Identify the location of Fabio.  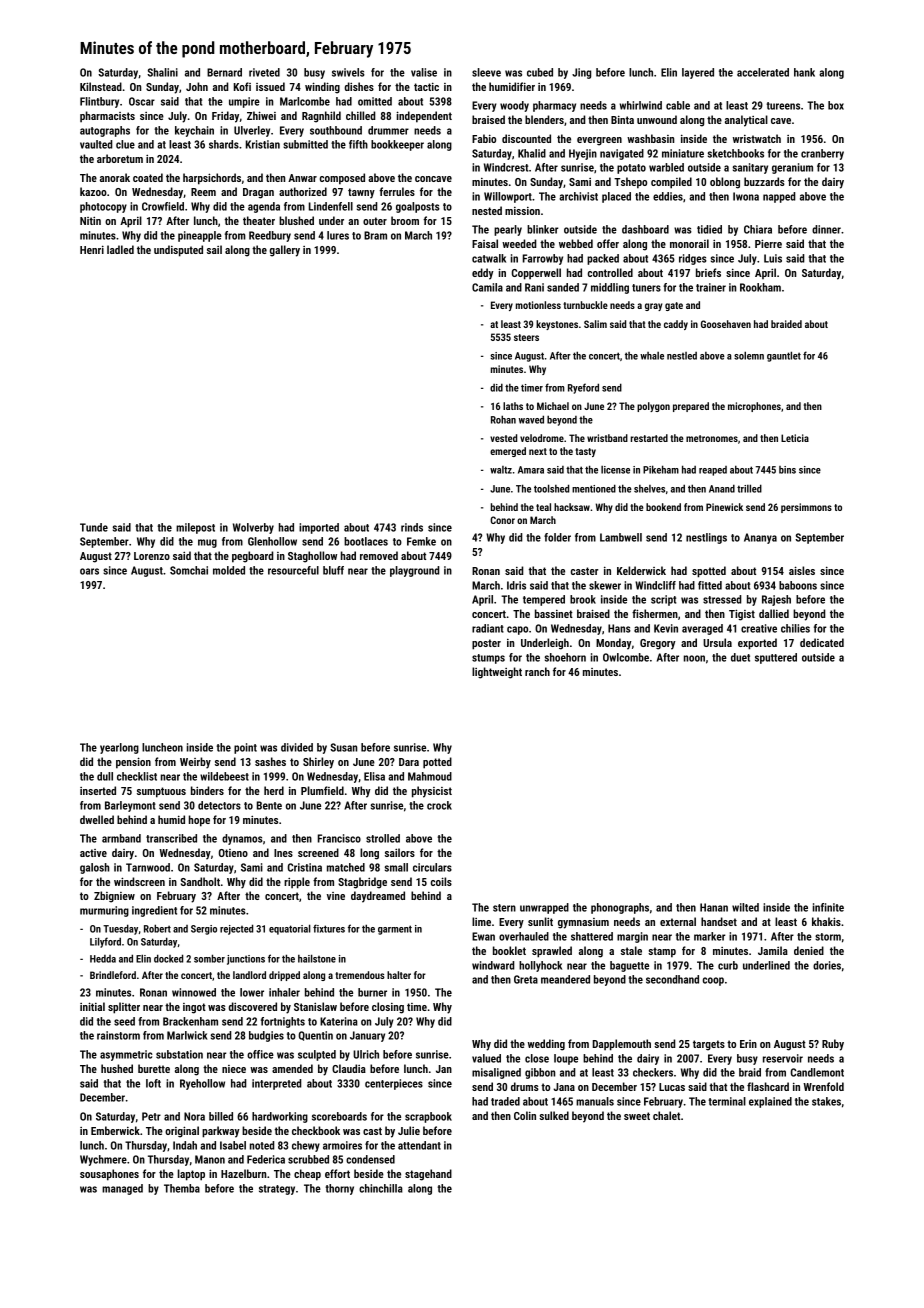
(484, 138).
